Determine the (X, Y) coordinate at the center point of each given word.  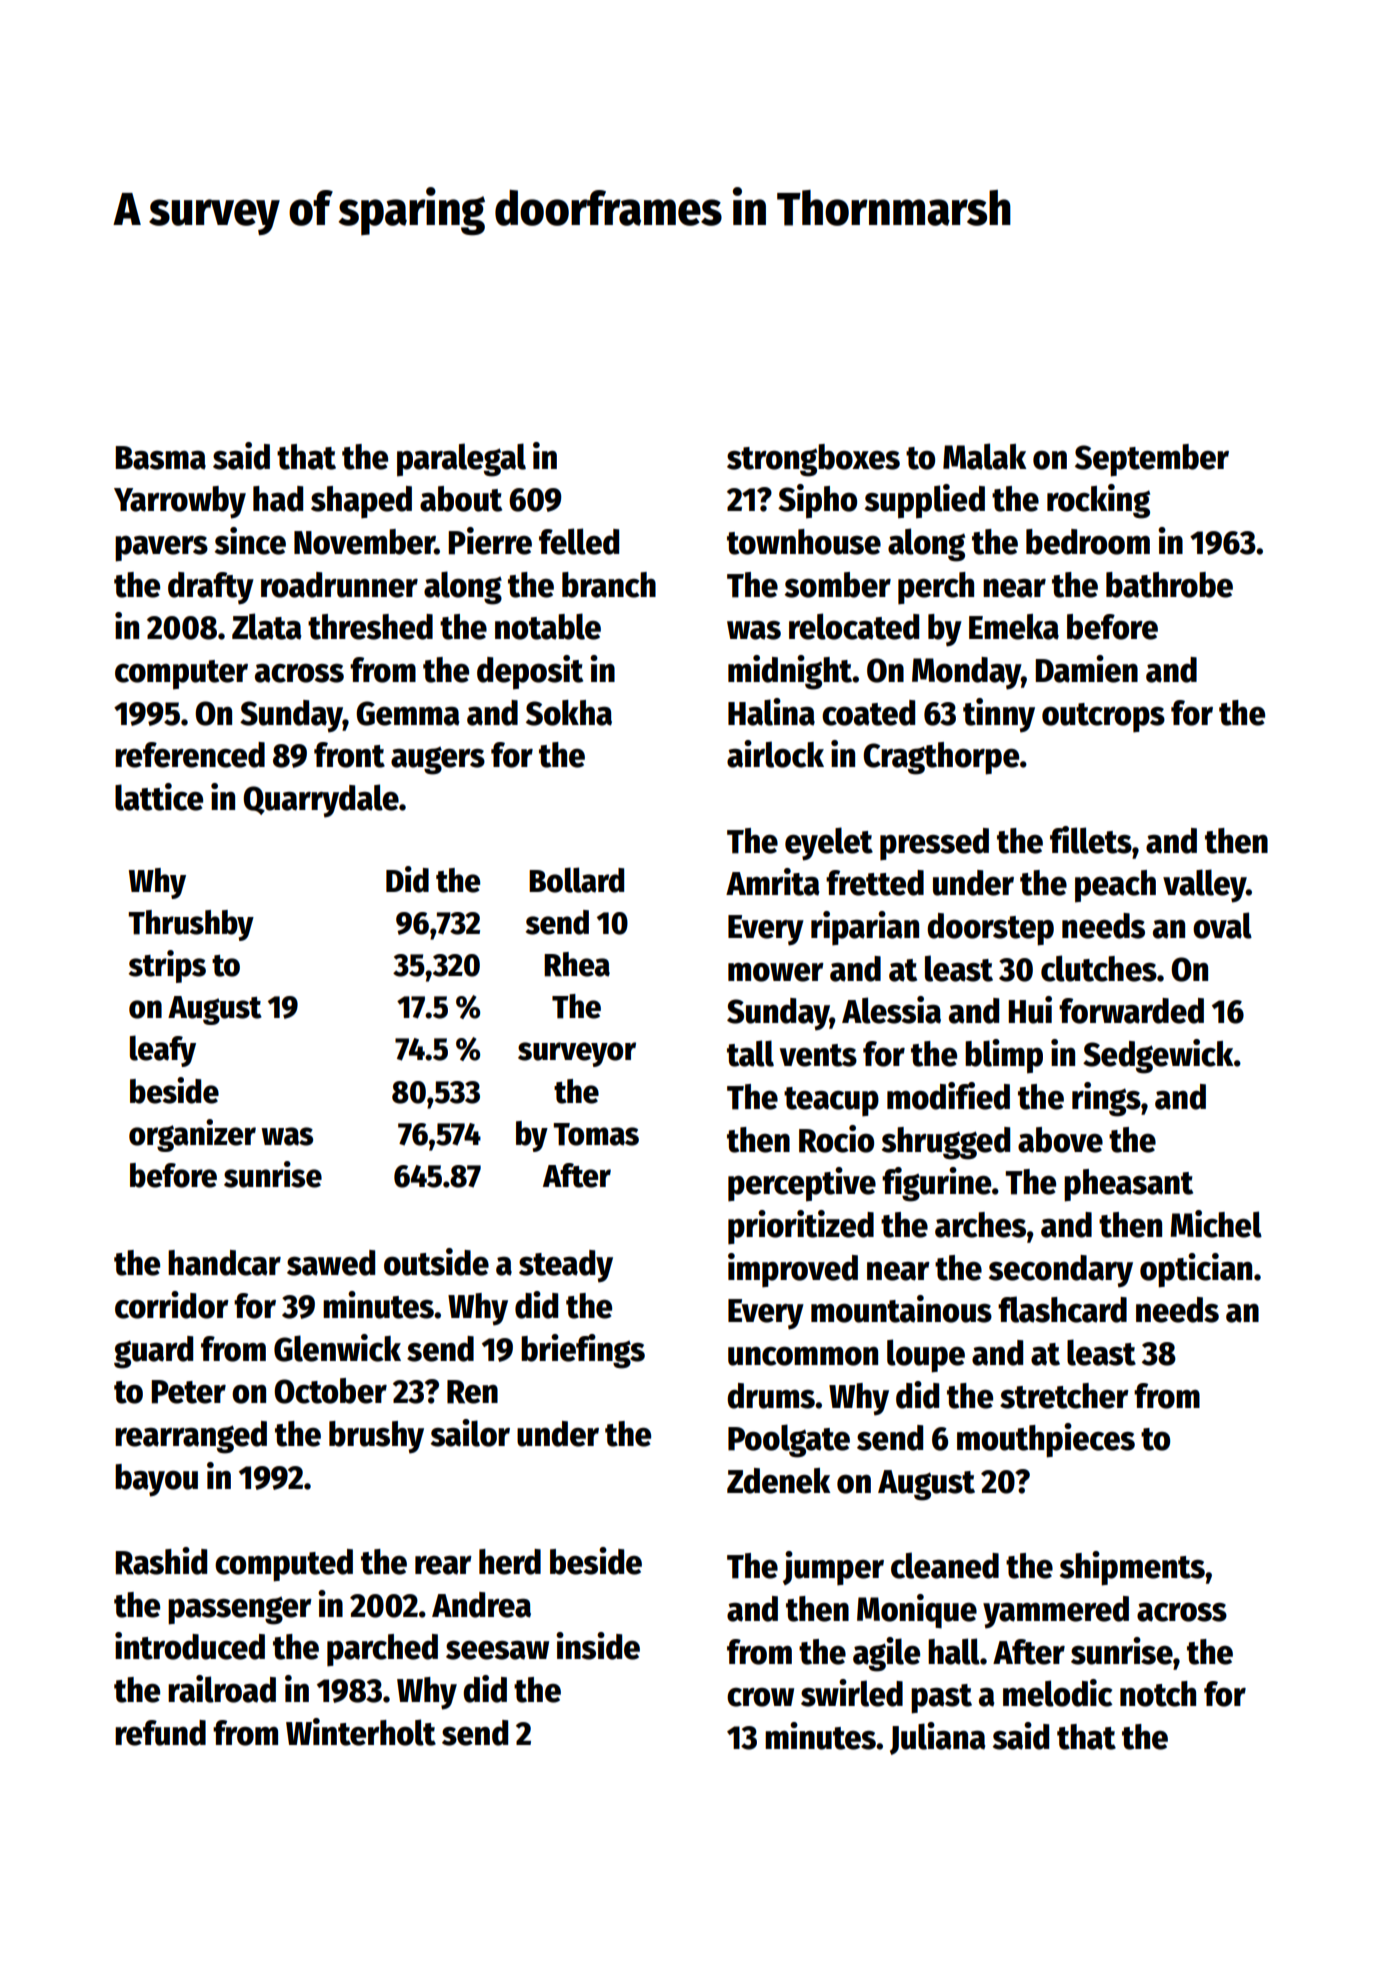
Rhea (577, 964)
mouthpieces (1046, 1440)
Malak (985, 456)
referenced (190, 755)
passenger (240, 1611)
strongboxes (813, 460)
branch (609, 585)
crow (760, 1697)
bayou (156, 1480)
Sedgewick (1158, 1056)
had (278, 499)
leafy (163, 1051)
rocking (1098, 501)
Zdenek (779, 1481)
